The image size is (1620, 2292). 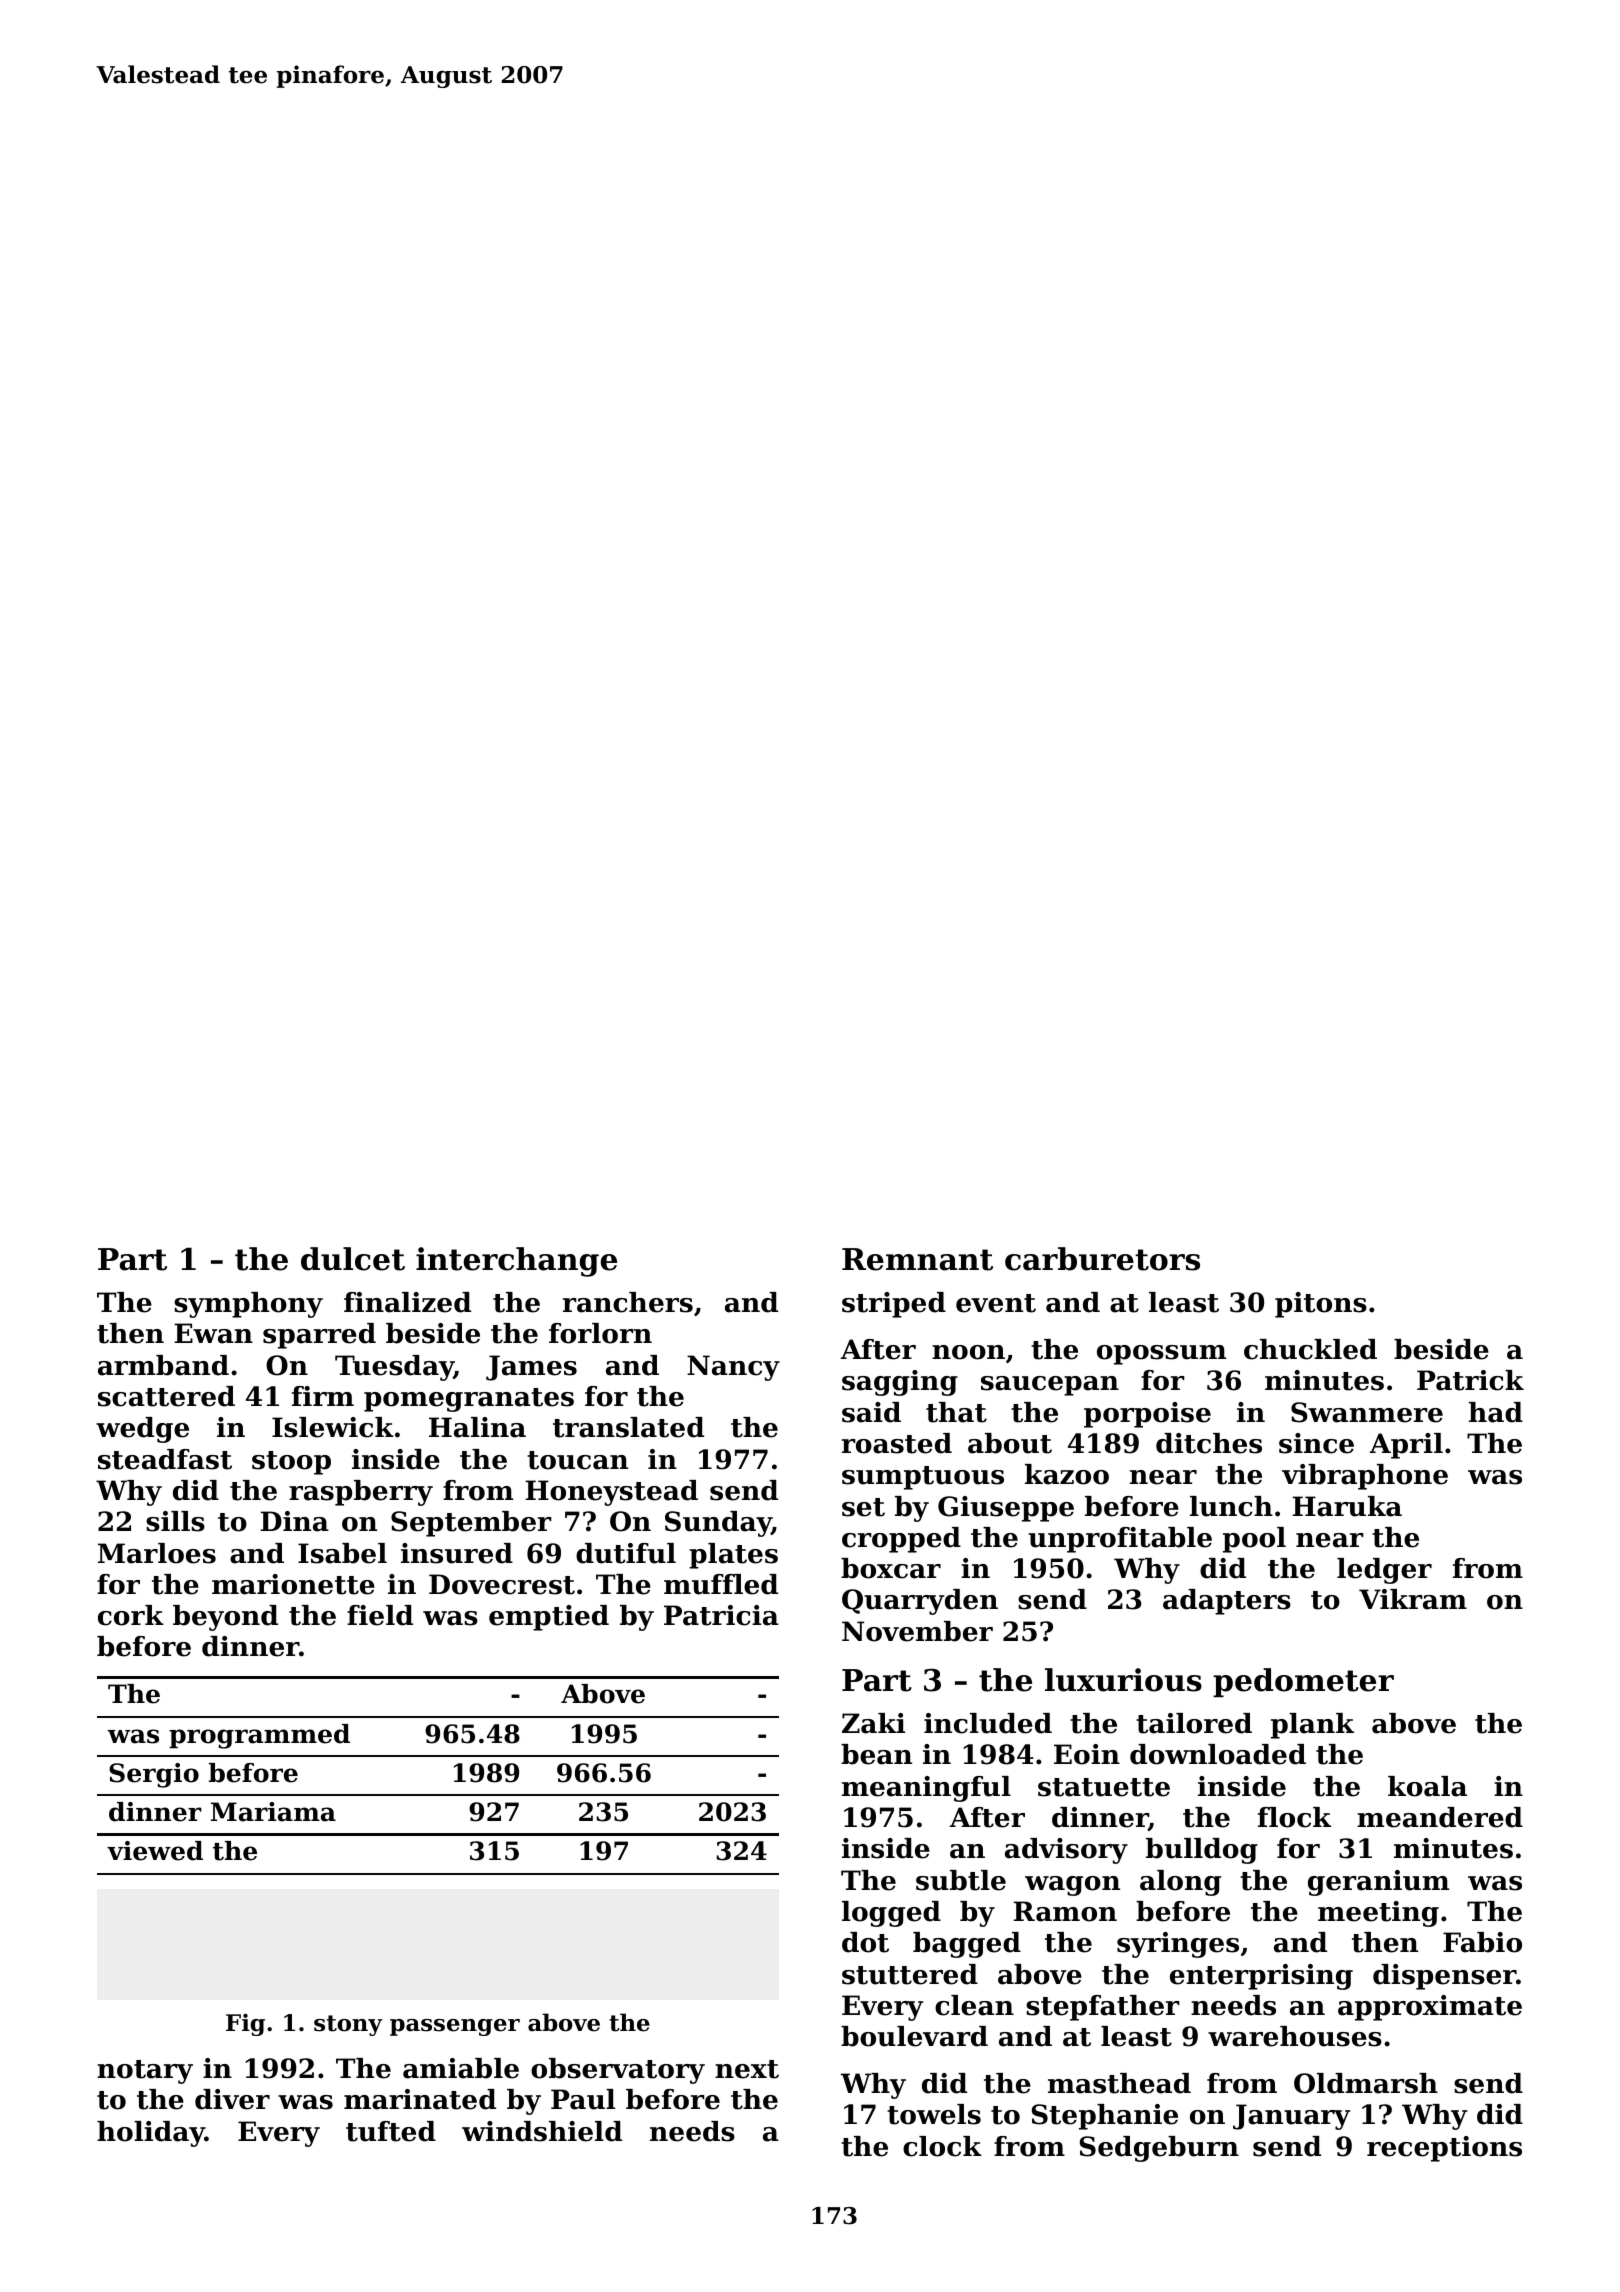 What do you see at coordinates (721, 1615) in the screenshot?
I see `Patricia` at bounding box center [721, 1615].
